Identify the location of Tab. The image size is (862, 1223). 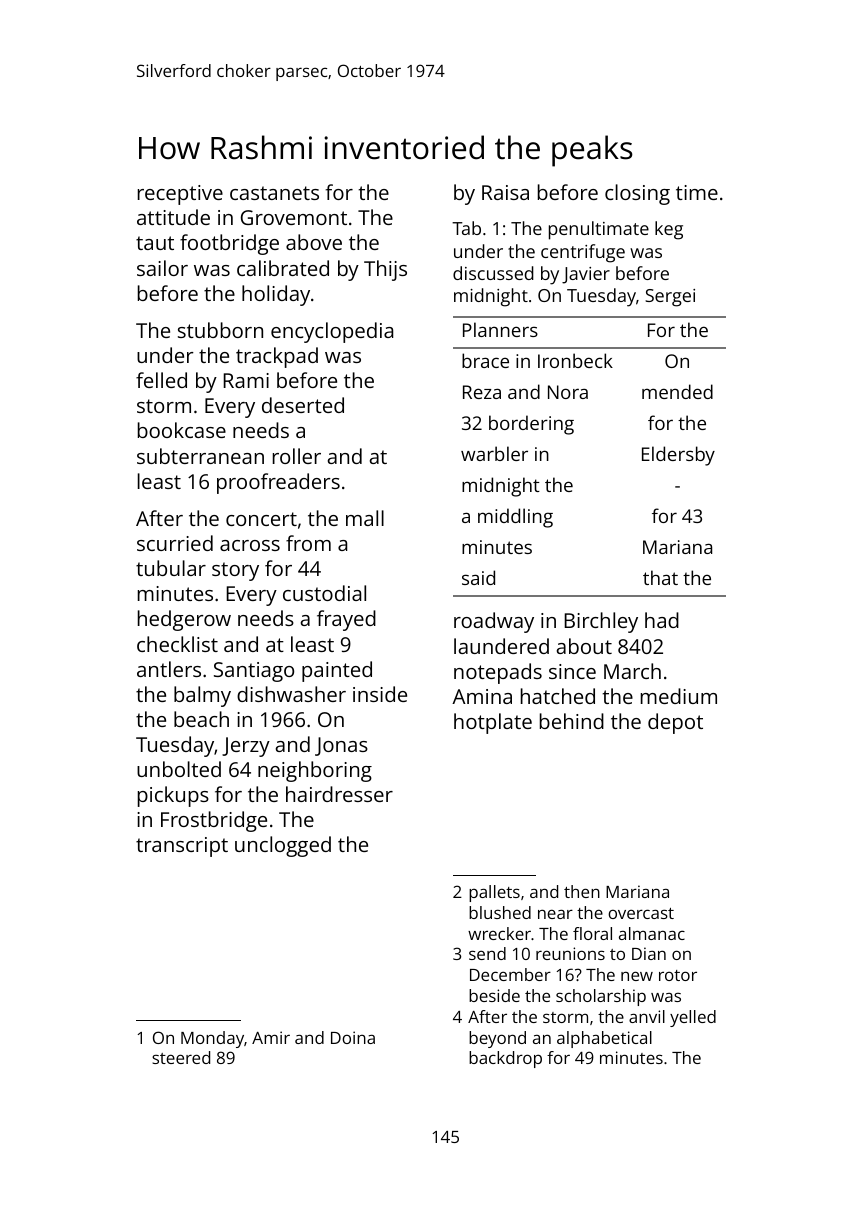
(466, 228).
